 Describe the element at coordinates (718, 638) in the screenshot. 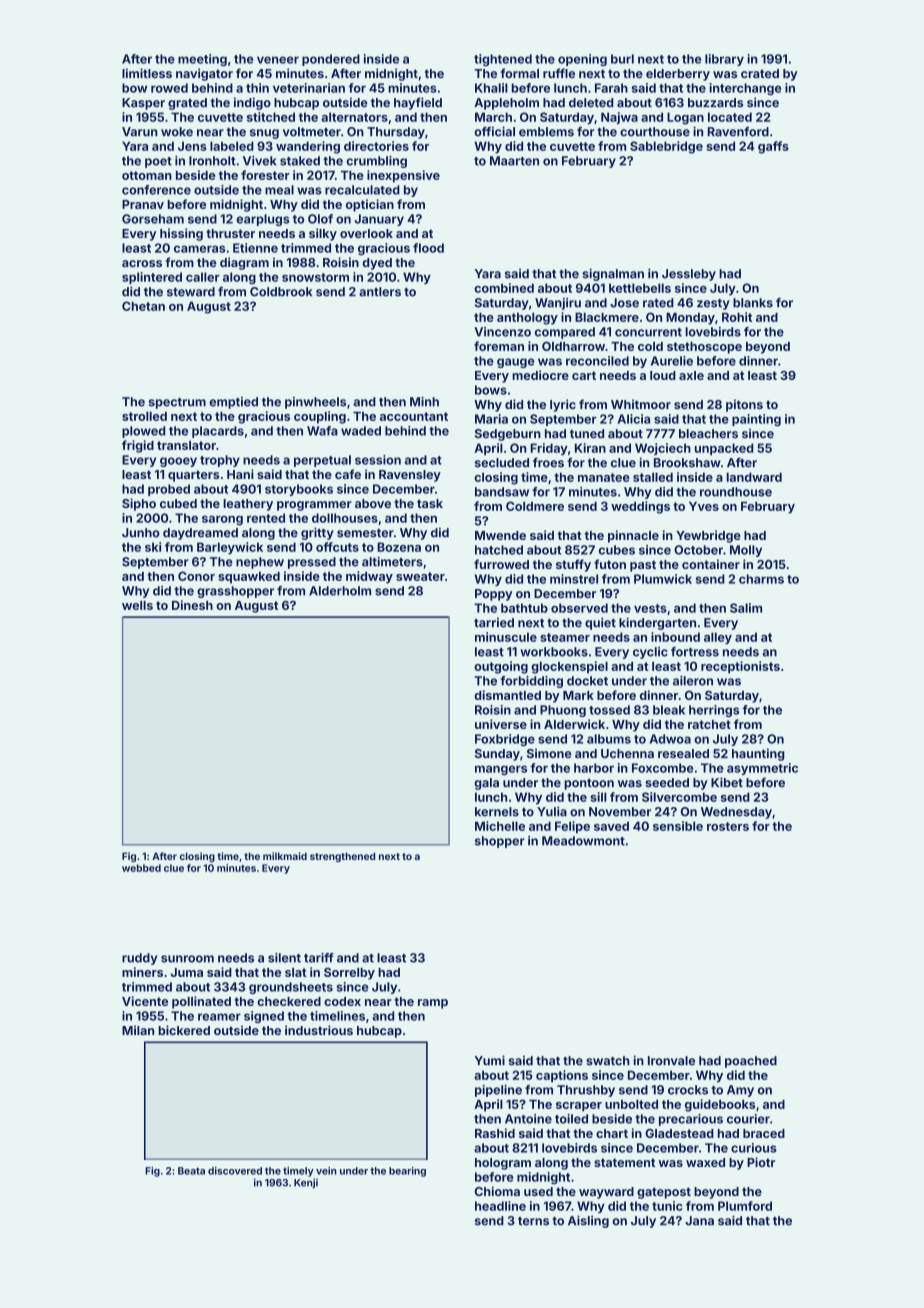

I see `alley` at that location.
